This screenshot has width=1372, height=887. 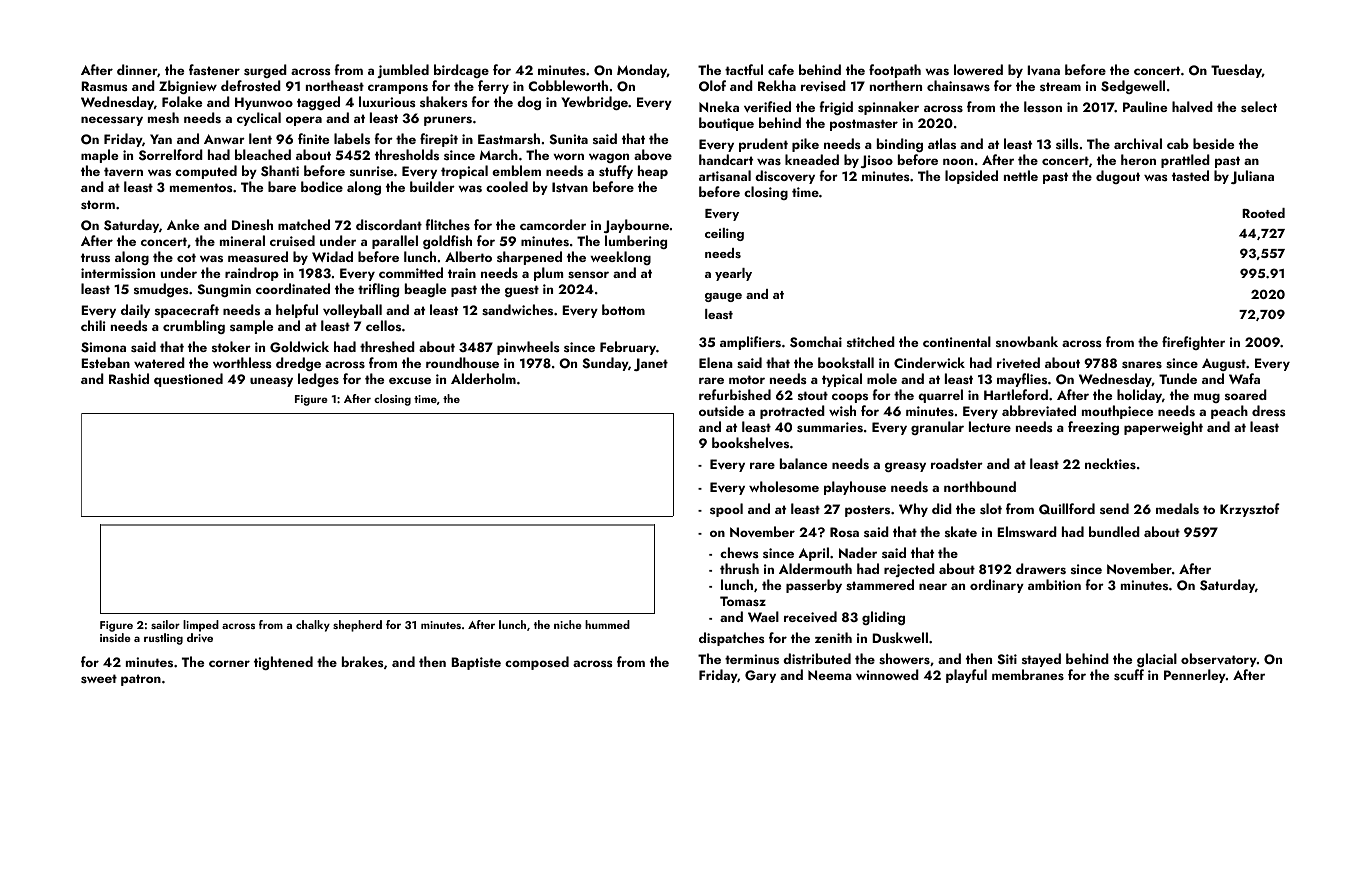 I want to click on Neema, so click(x=830, y=675).
